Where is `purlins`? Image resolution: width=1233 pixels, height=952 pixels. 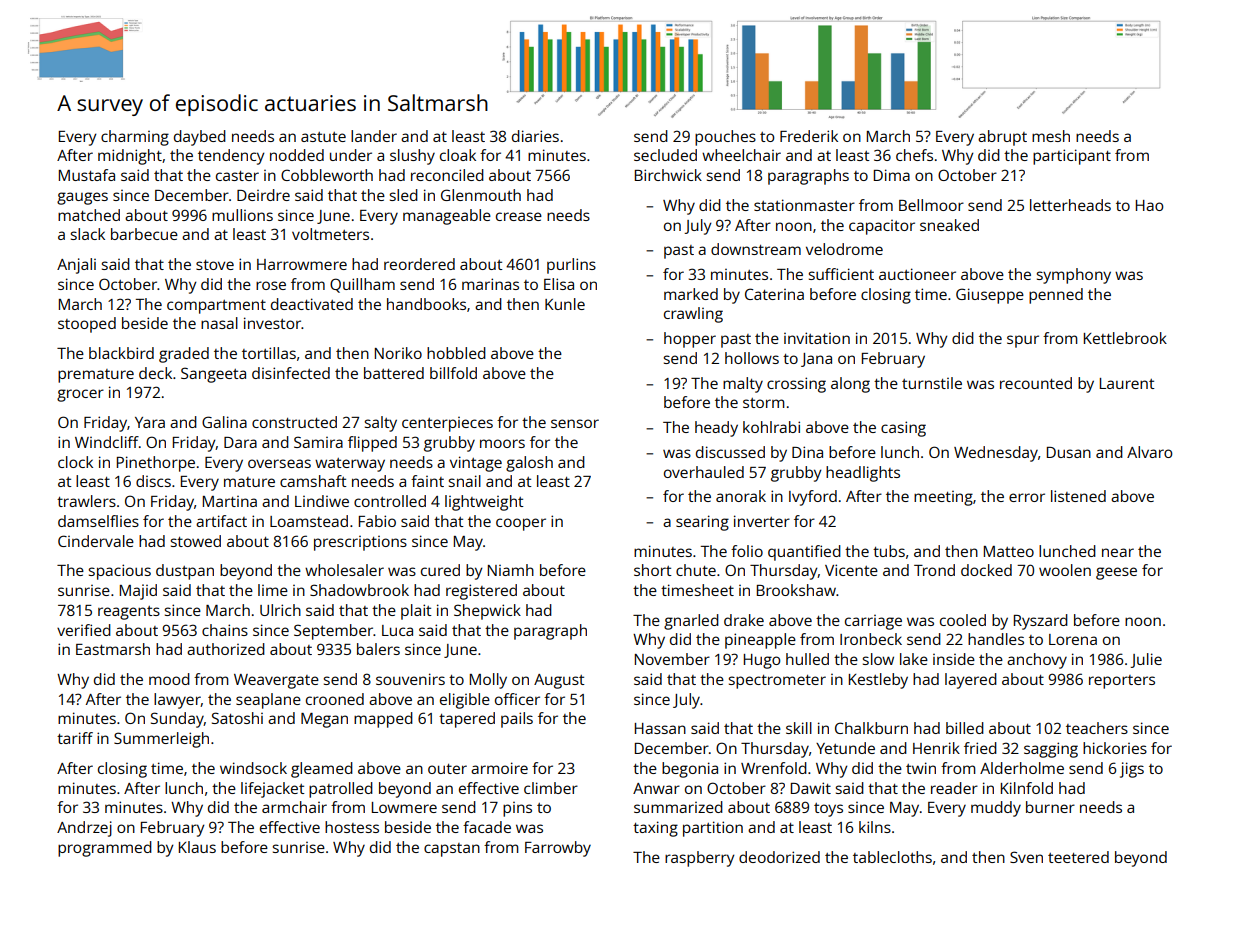
purlins is located at coordinates (571, 266).
